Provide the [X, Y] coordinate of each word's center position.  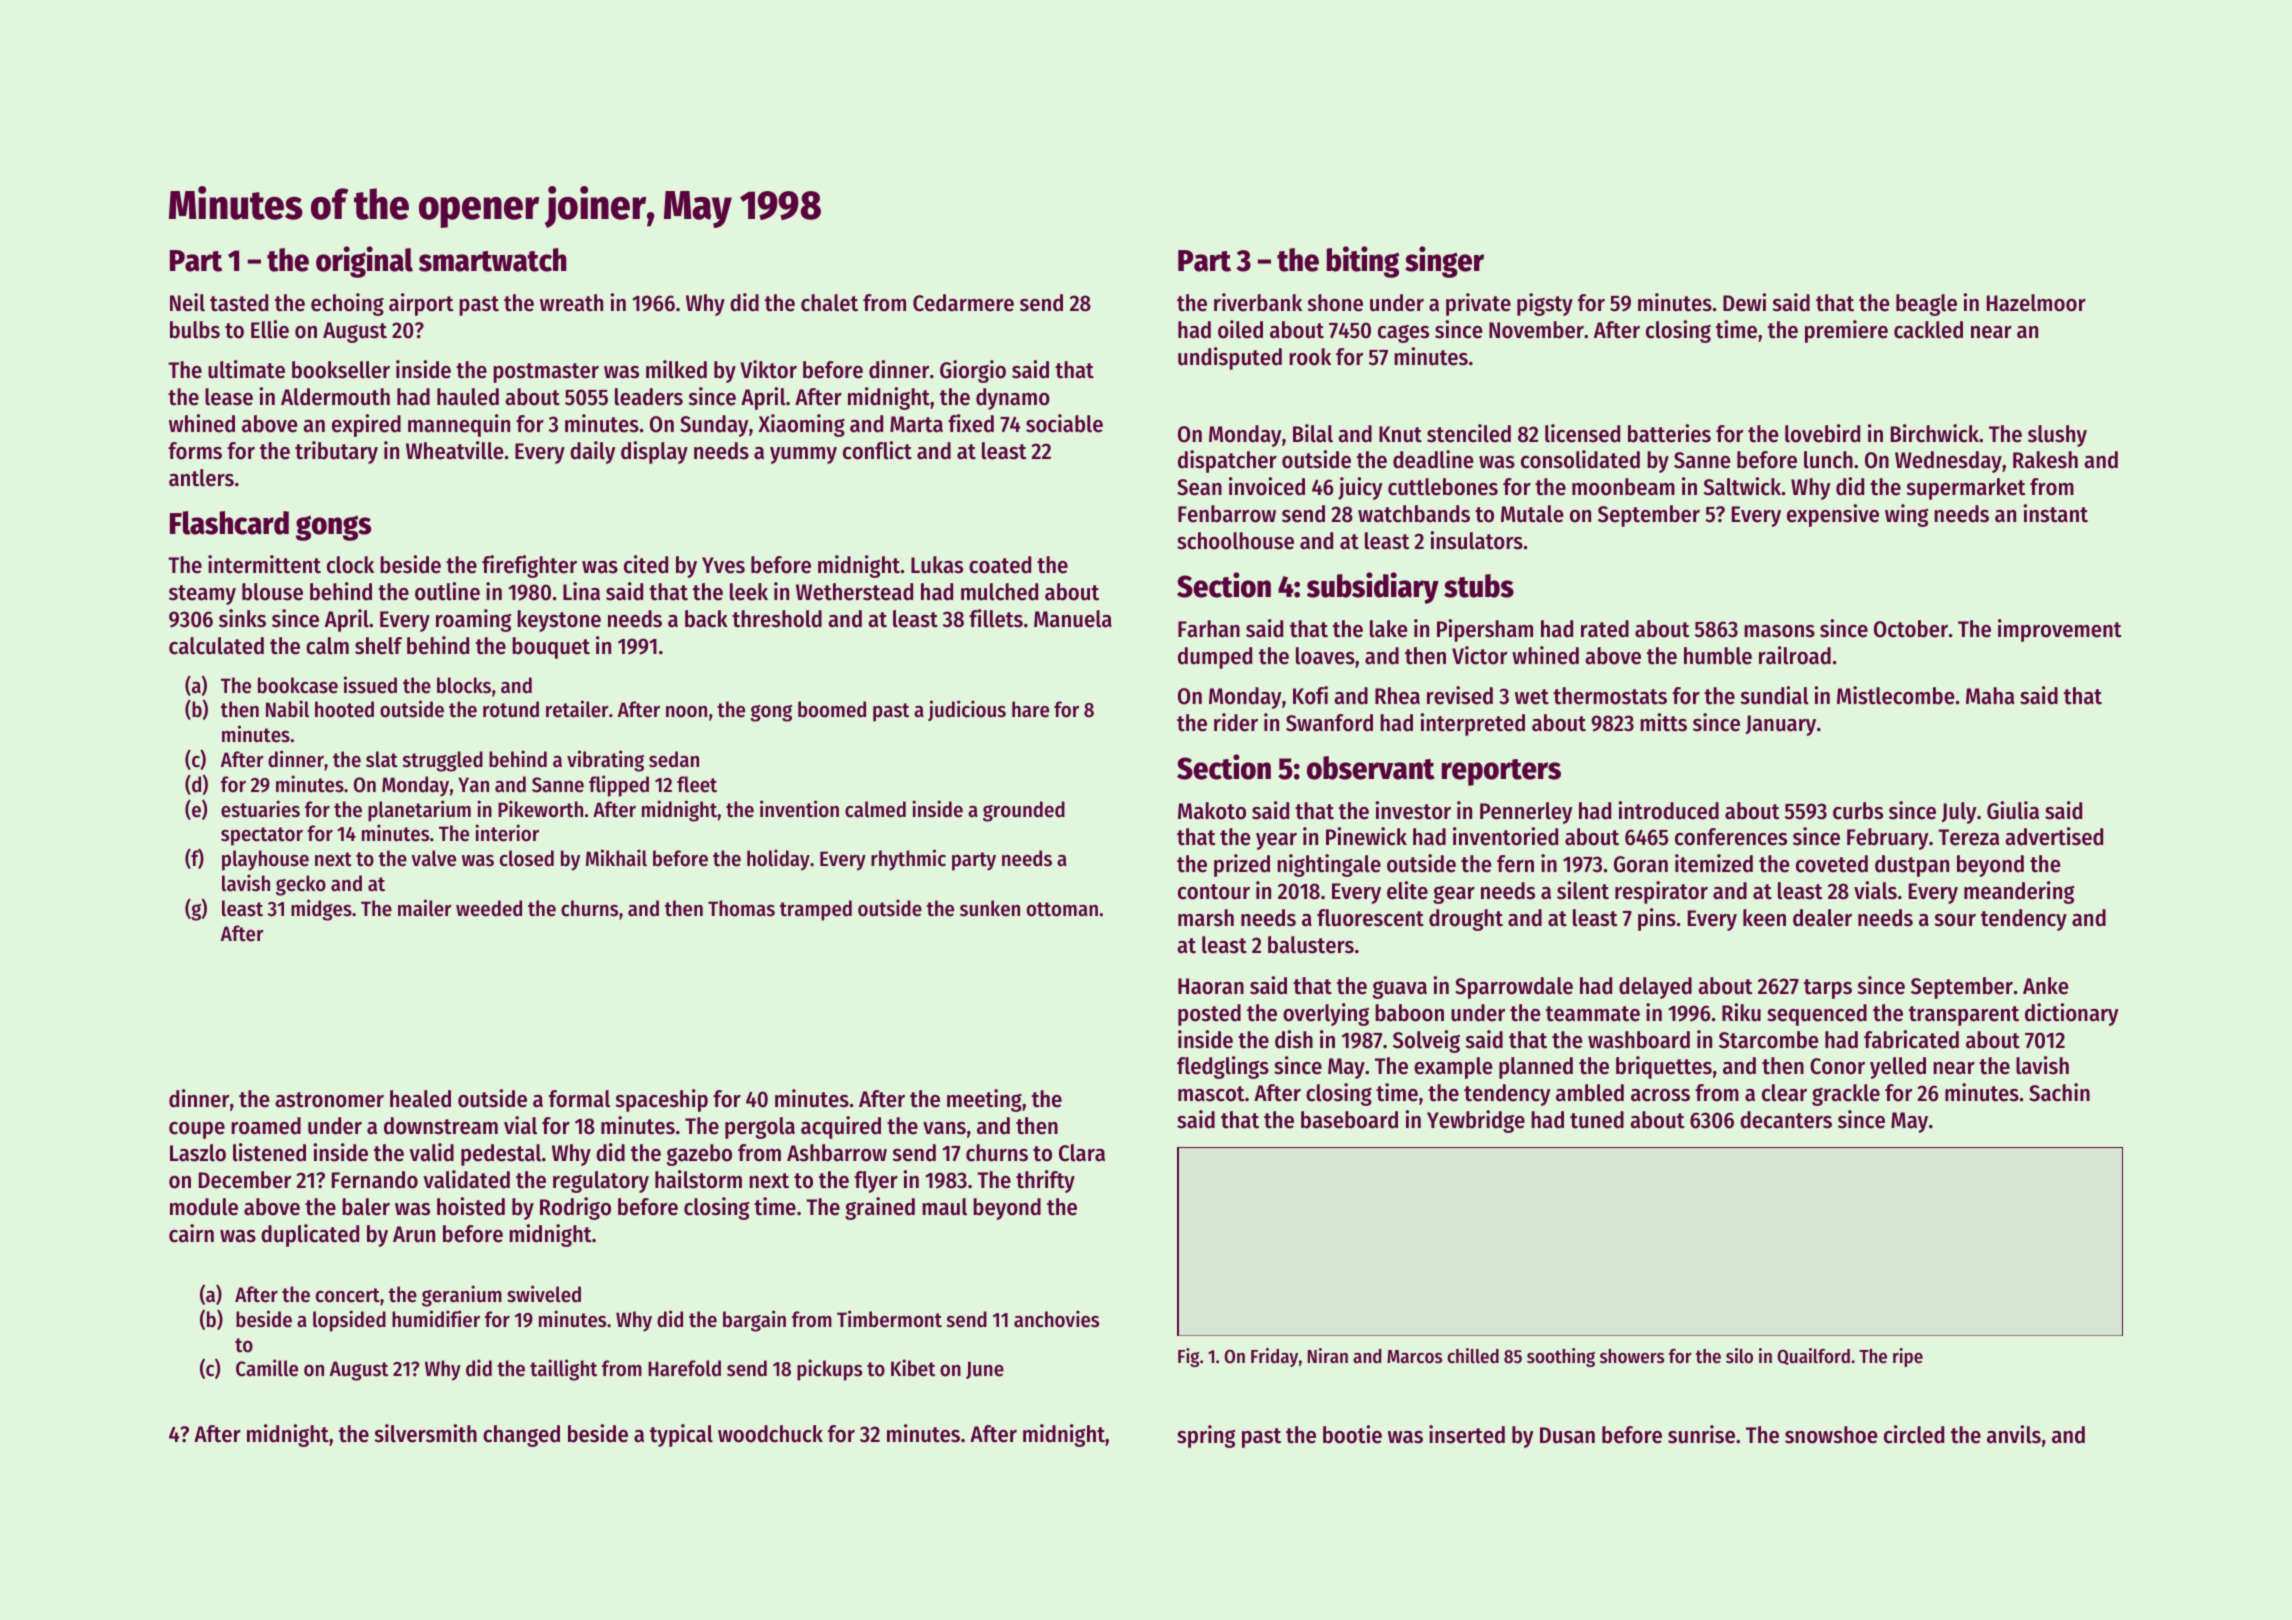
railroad [1795, 655]
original [364, 262]
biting [1363, 262]
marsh [1206, 918]
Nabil [287, 709]
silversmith [425, 1433]
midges [321, 910]
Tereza [1968, 837]
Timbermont [889, 1319]
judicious [967, 710]
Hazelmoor [2036, 303]
